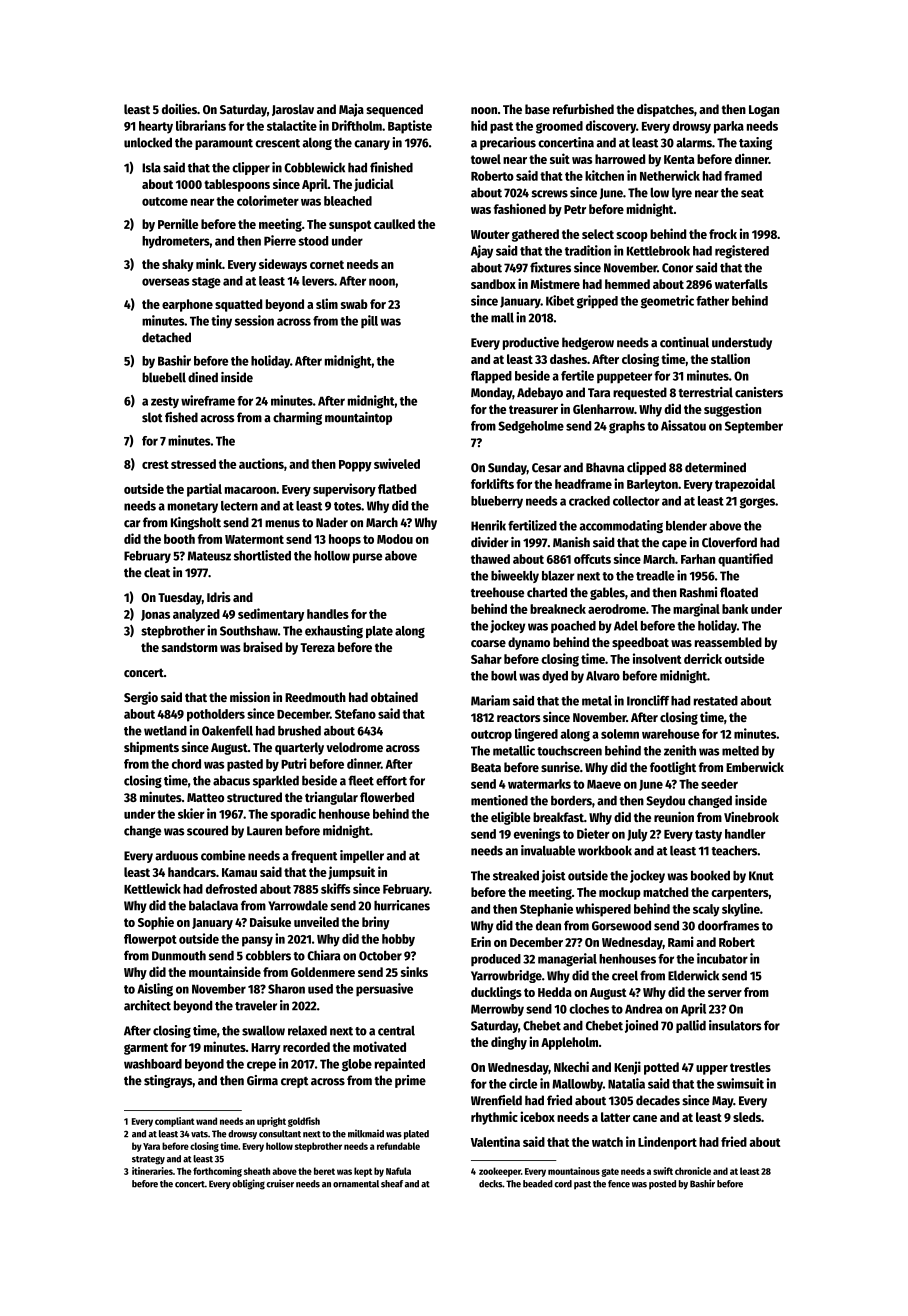 This image has height=1316, width=908. Describe the element at coordinates (191, 813) in the image. I see `skier` at that location.
